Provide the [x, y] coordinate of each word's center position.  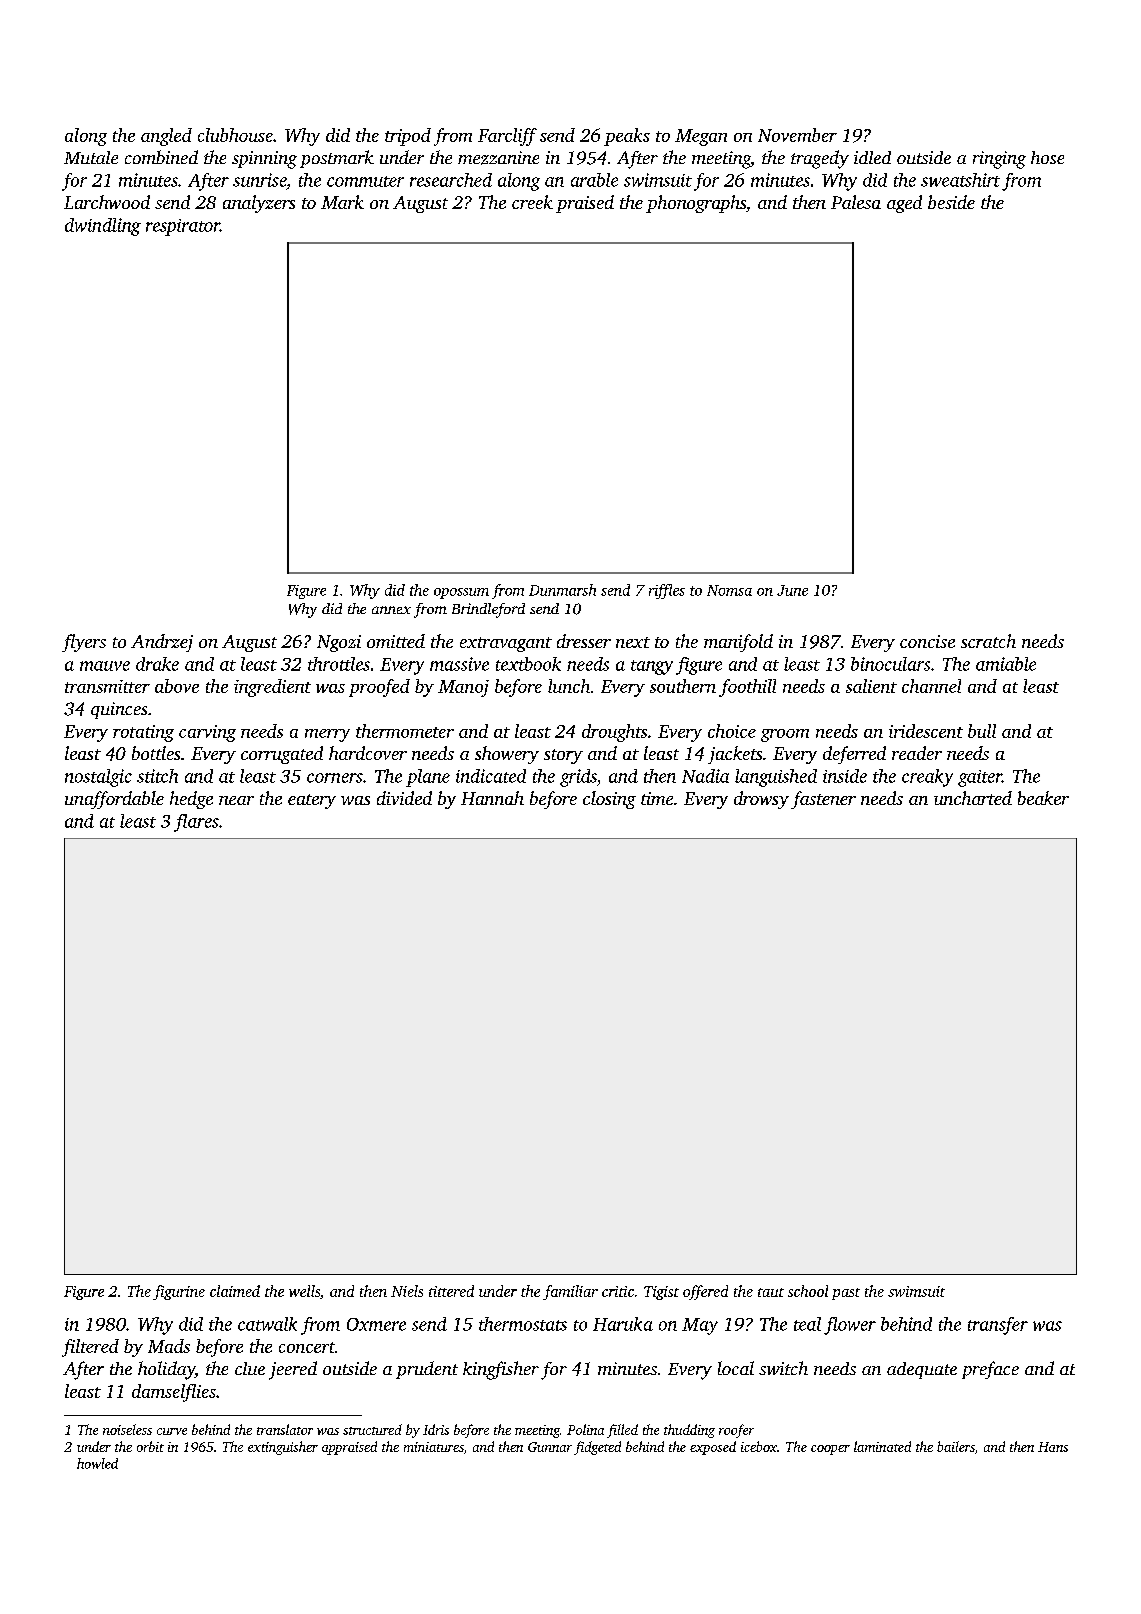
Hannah [492, 798]
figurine [179, 1292]
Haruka [623, 1324]
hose [1047, 157]
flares [196, 823]
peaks [627, 137]
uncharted [973, 798]
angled [166, 137]
